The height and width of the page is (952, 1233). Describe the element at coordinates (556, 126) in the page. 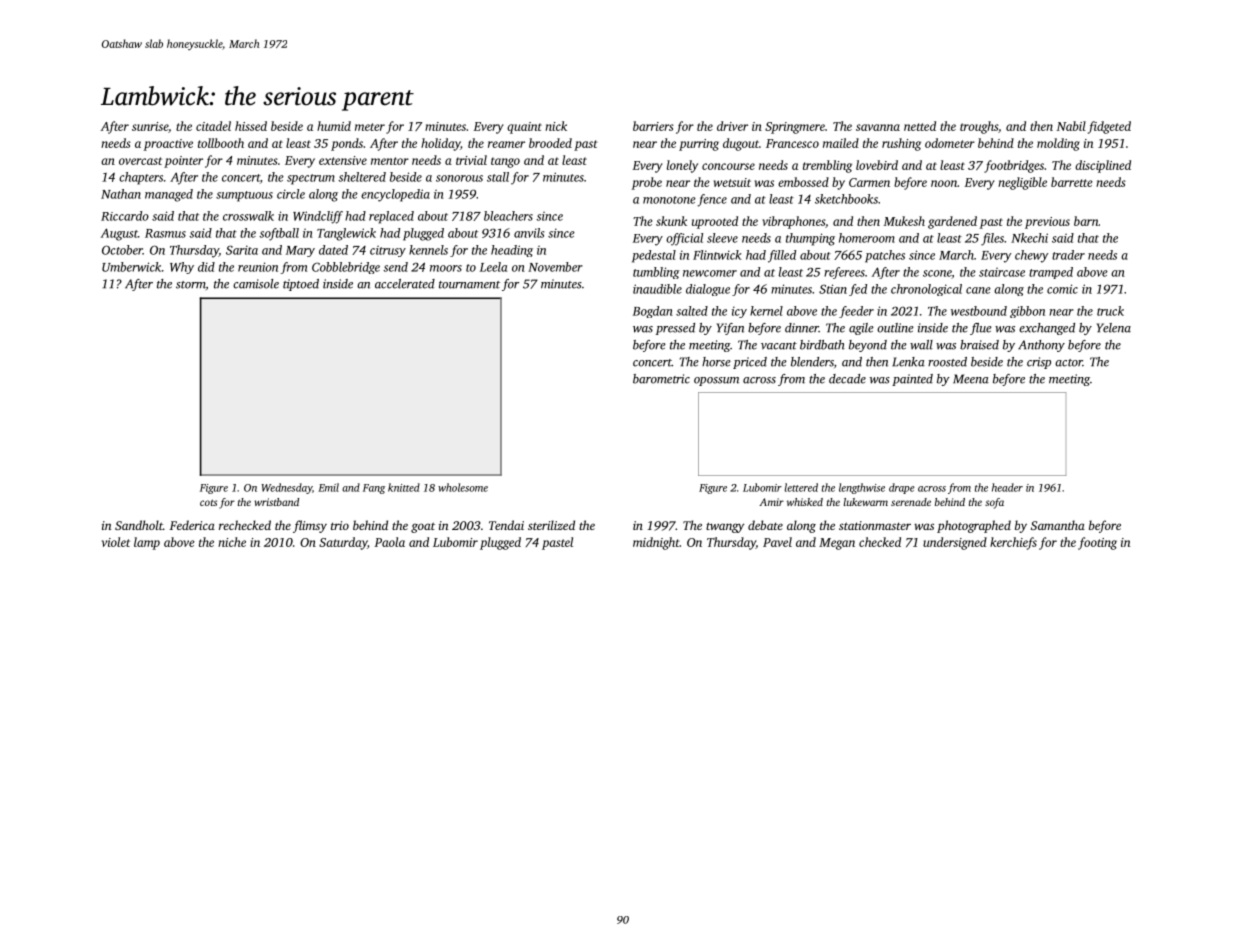

I see `nick` at that location.
